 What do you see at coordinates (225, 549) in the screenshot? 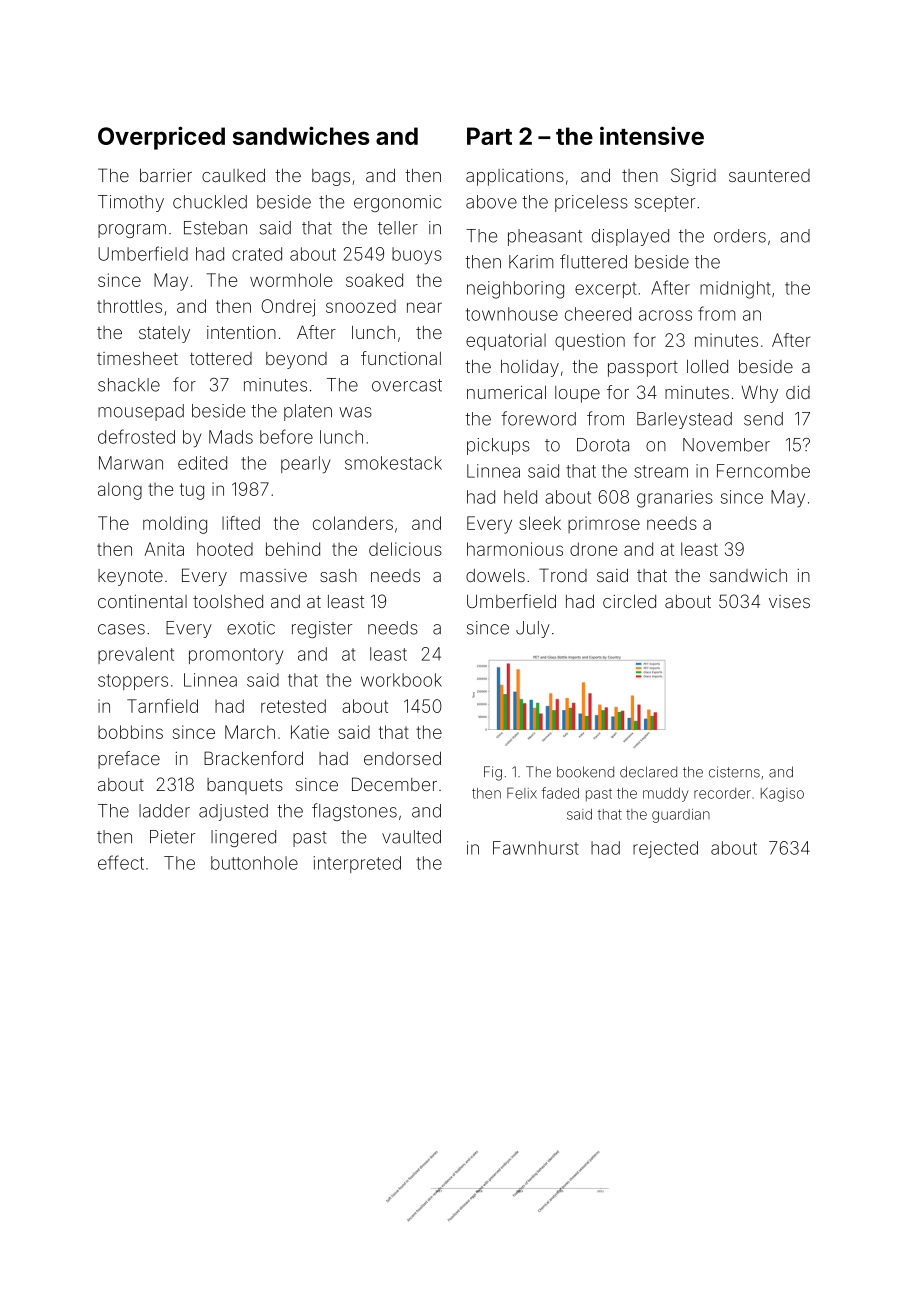
I see `hooted` at bounding box center [225, 549].
